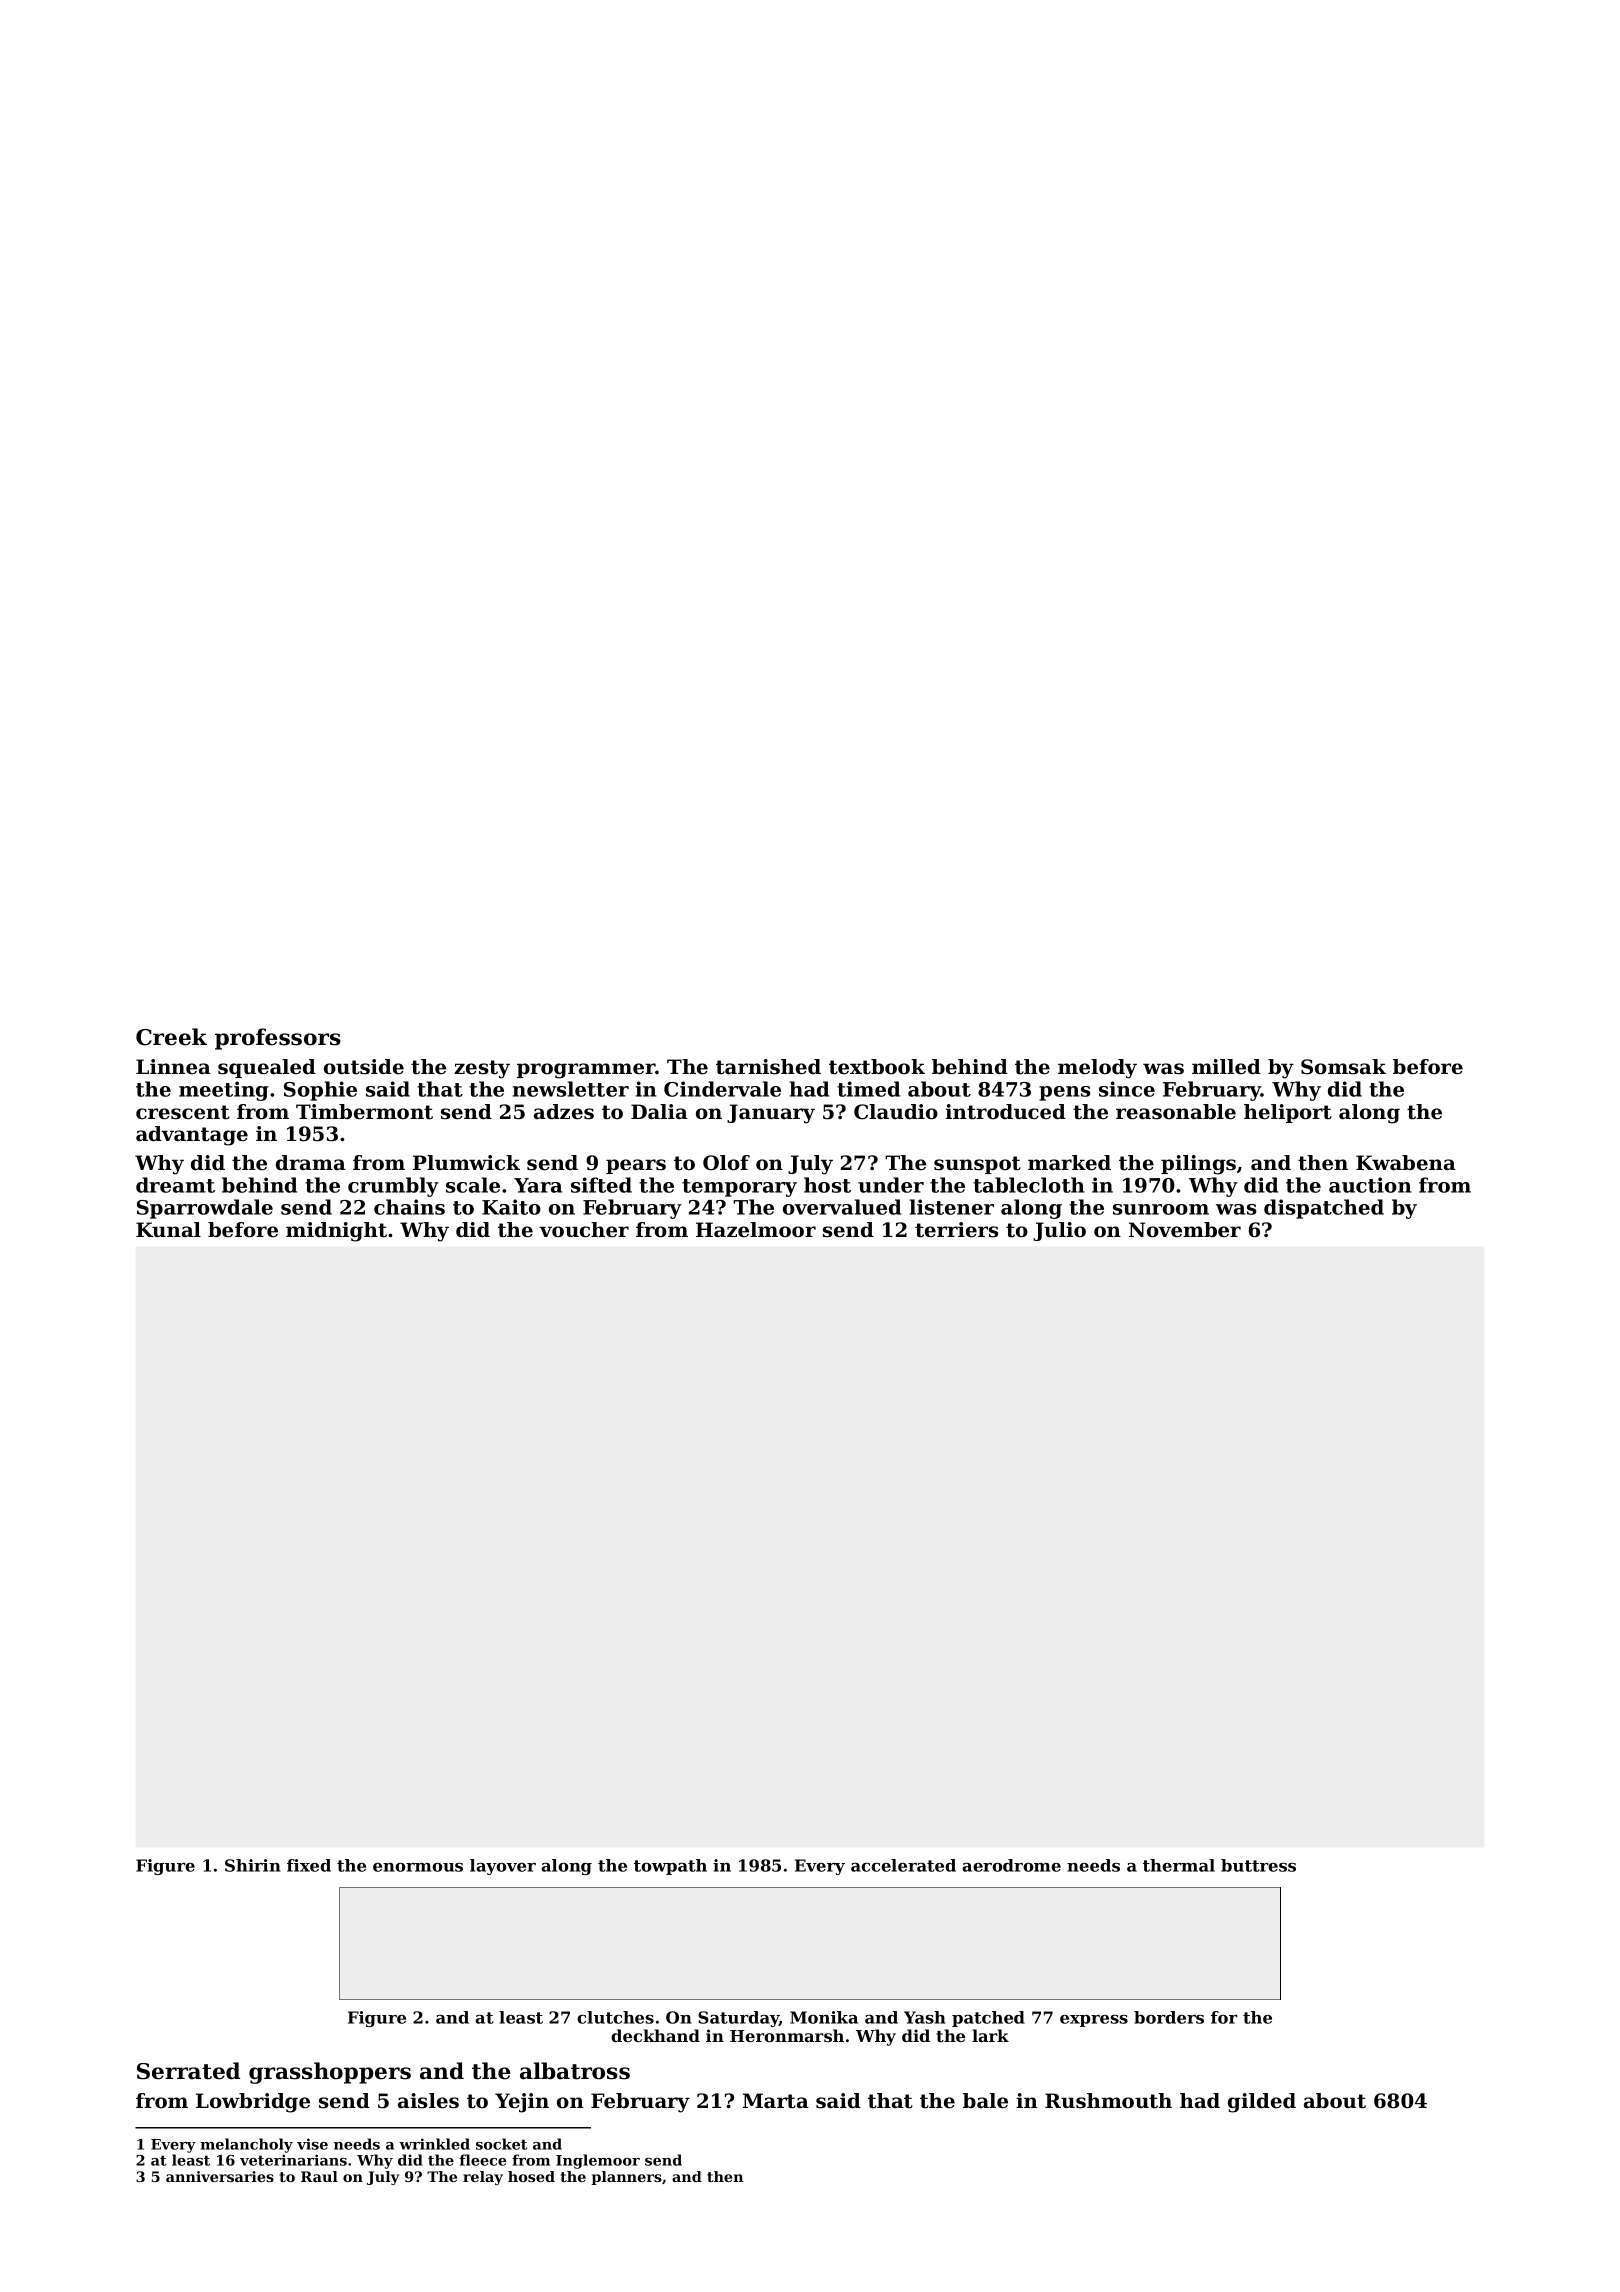 Image resolution: width=1620 pixels, height=2292 pixels. I want to click on planners, so click(627, 2178).
